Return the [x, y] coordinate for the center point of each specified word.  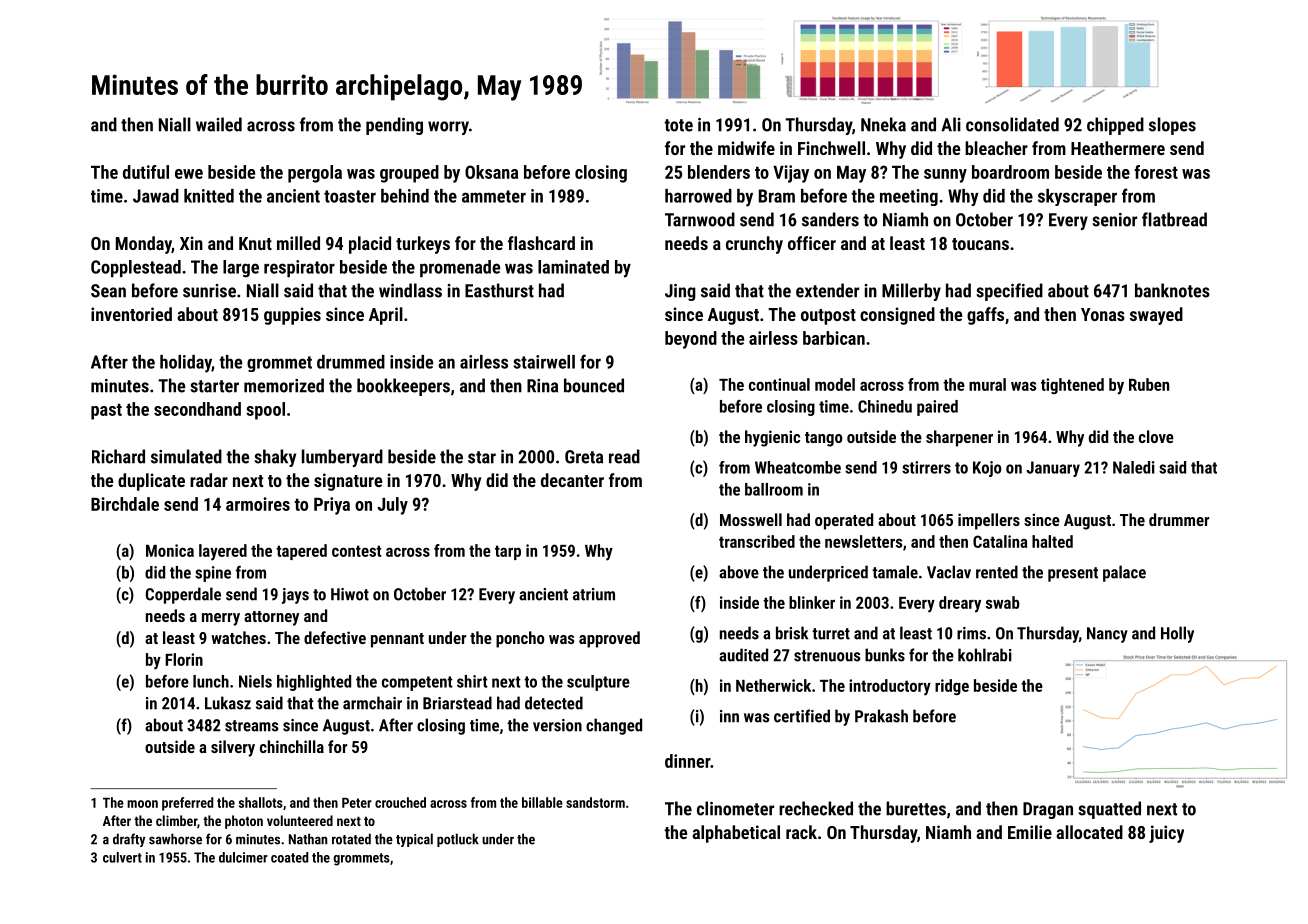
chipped [1115, 126]
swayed [1156, 316]
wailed [219, 124]
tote [678, 125]
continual [779, 384]
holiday [186, 364]
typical [414, 840]
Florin [184, 659]
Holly [1177, 634]
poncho [520, 639]
